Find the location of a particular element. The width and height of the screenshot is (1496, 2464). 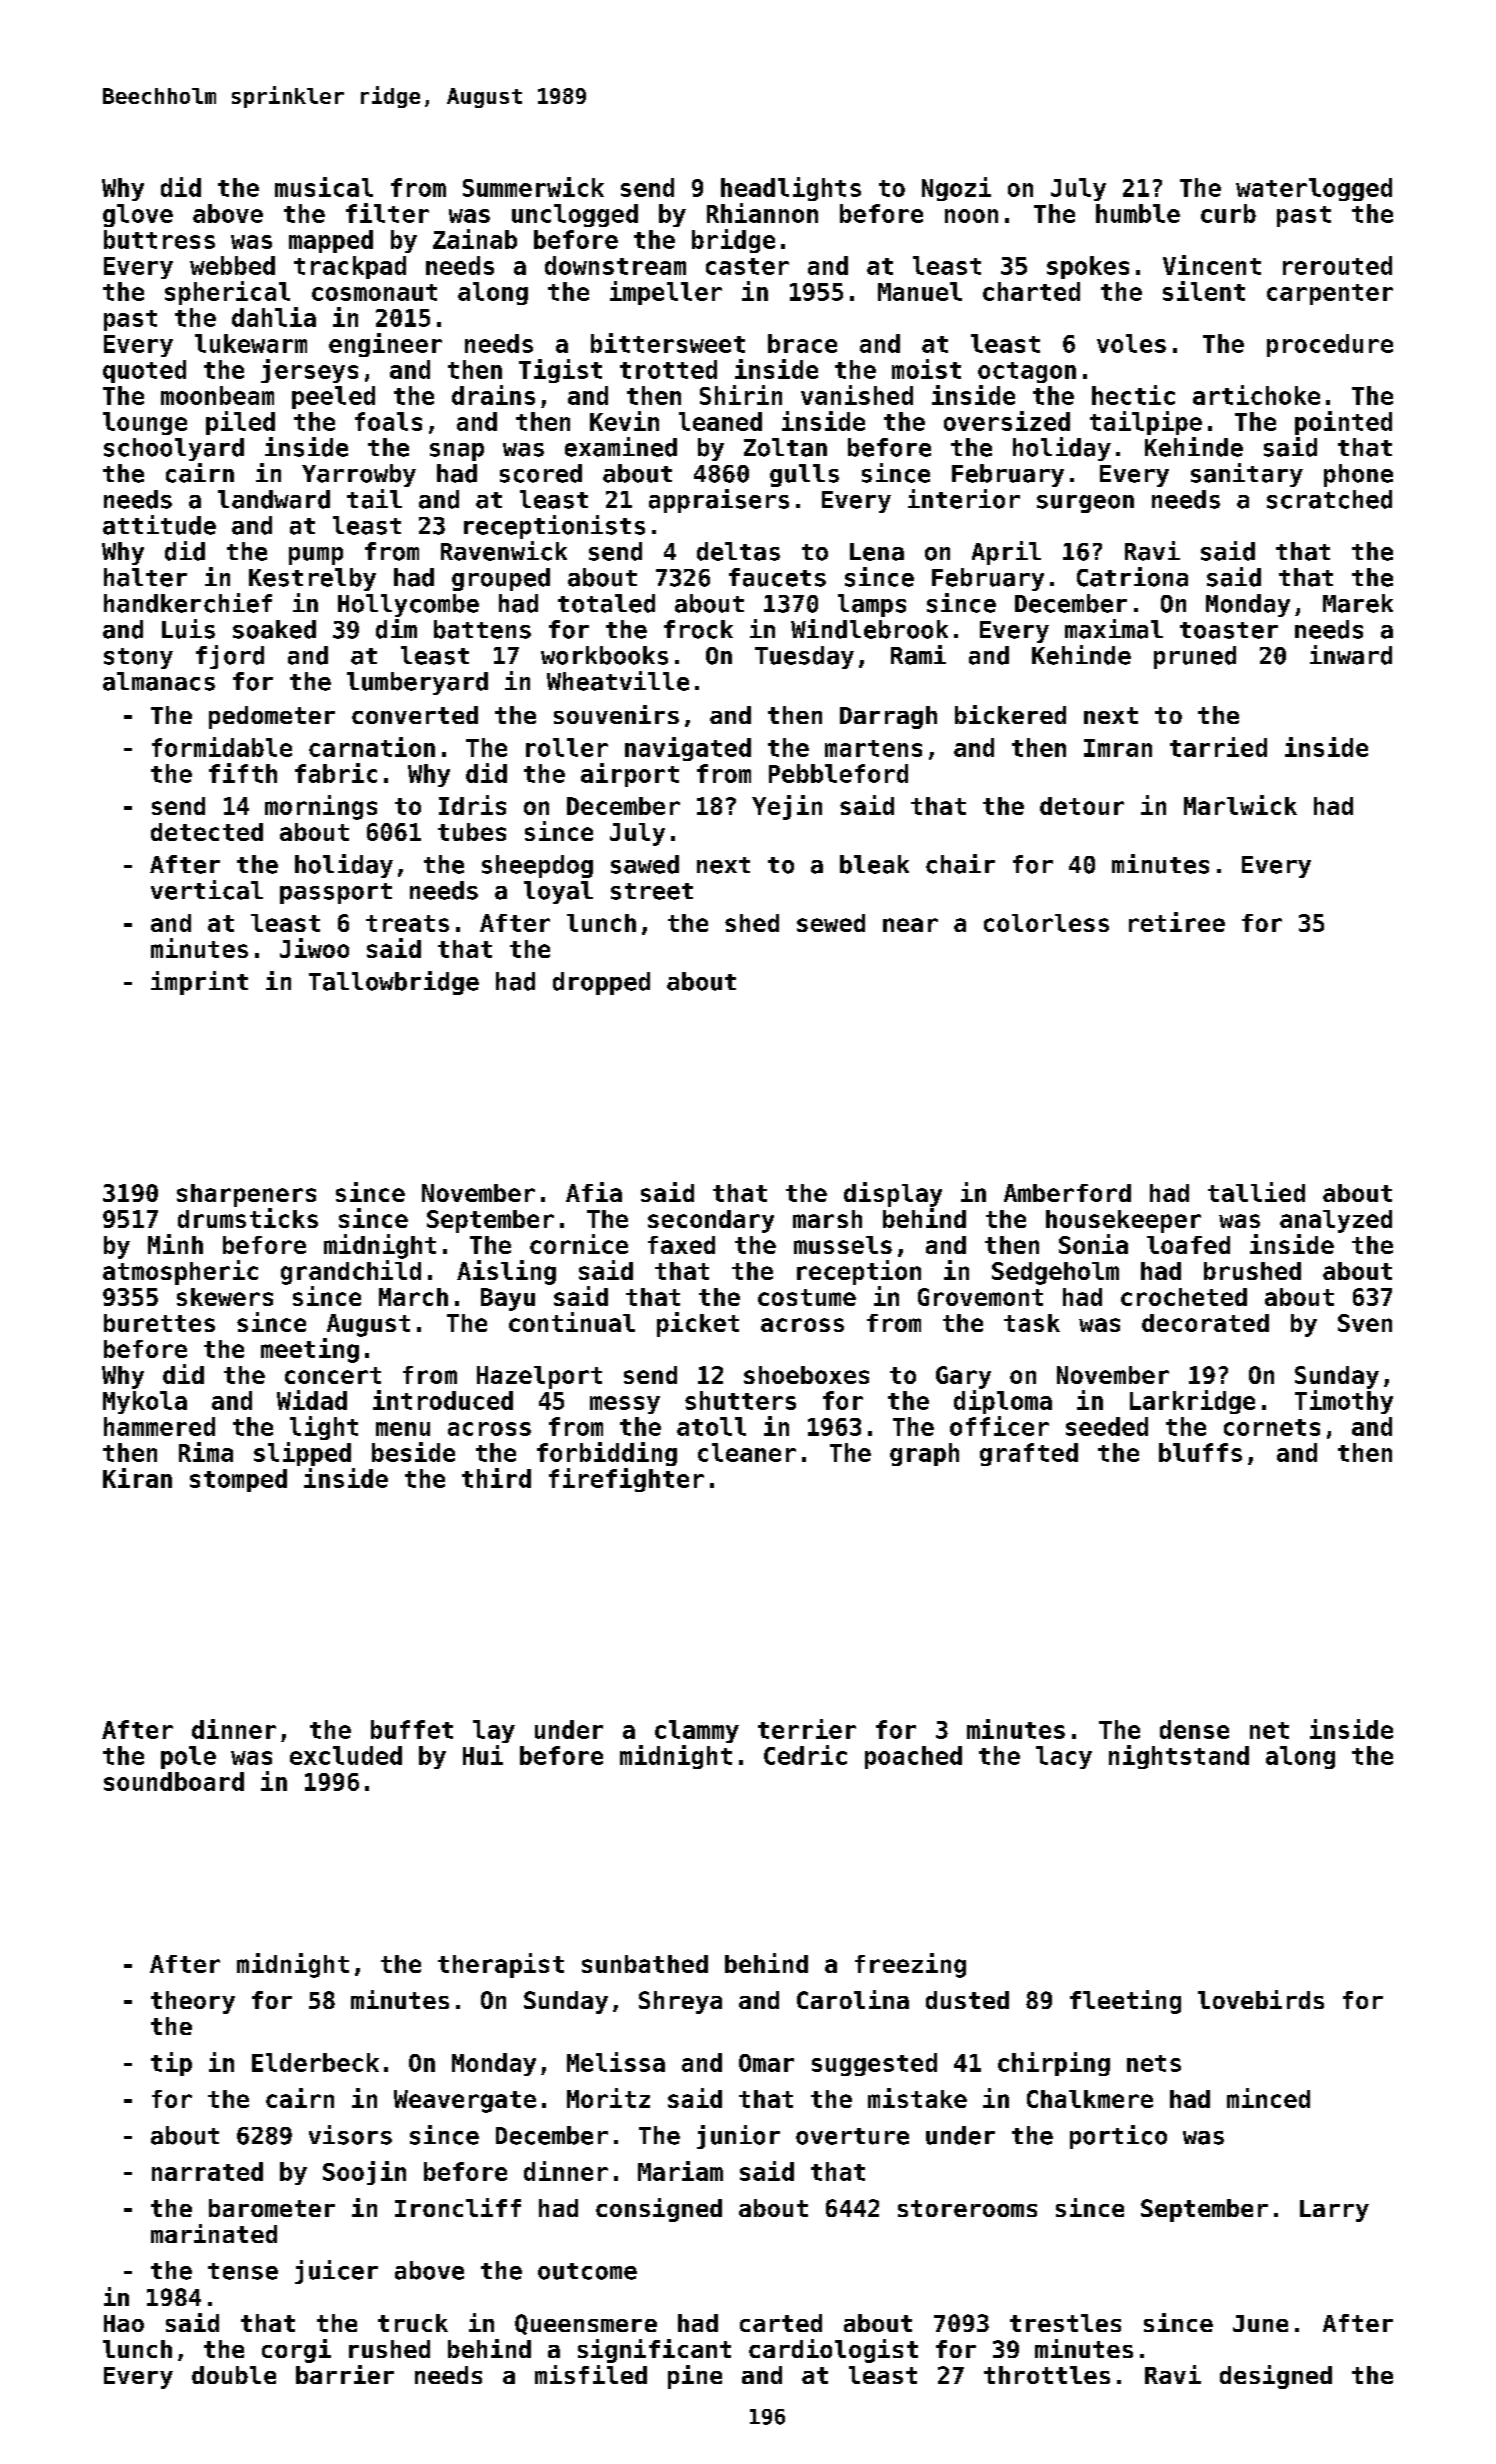

dense is located at coordinates (1194, 1729).
